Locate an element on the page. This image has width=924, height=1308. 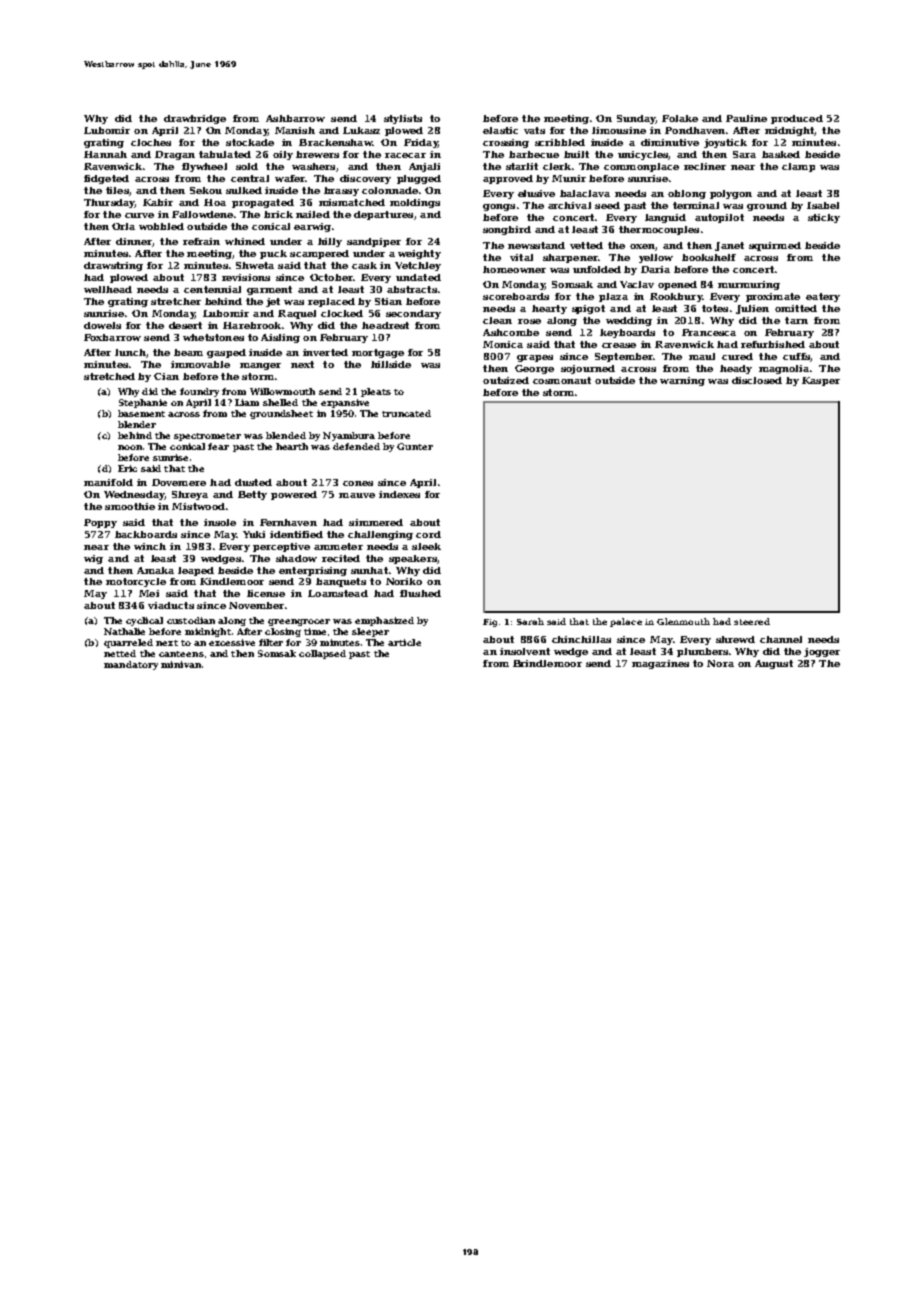
November is located at coordinates (256, 605).
